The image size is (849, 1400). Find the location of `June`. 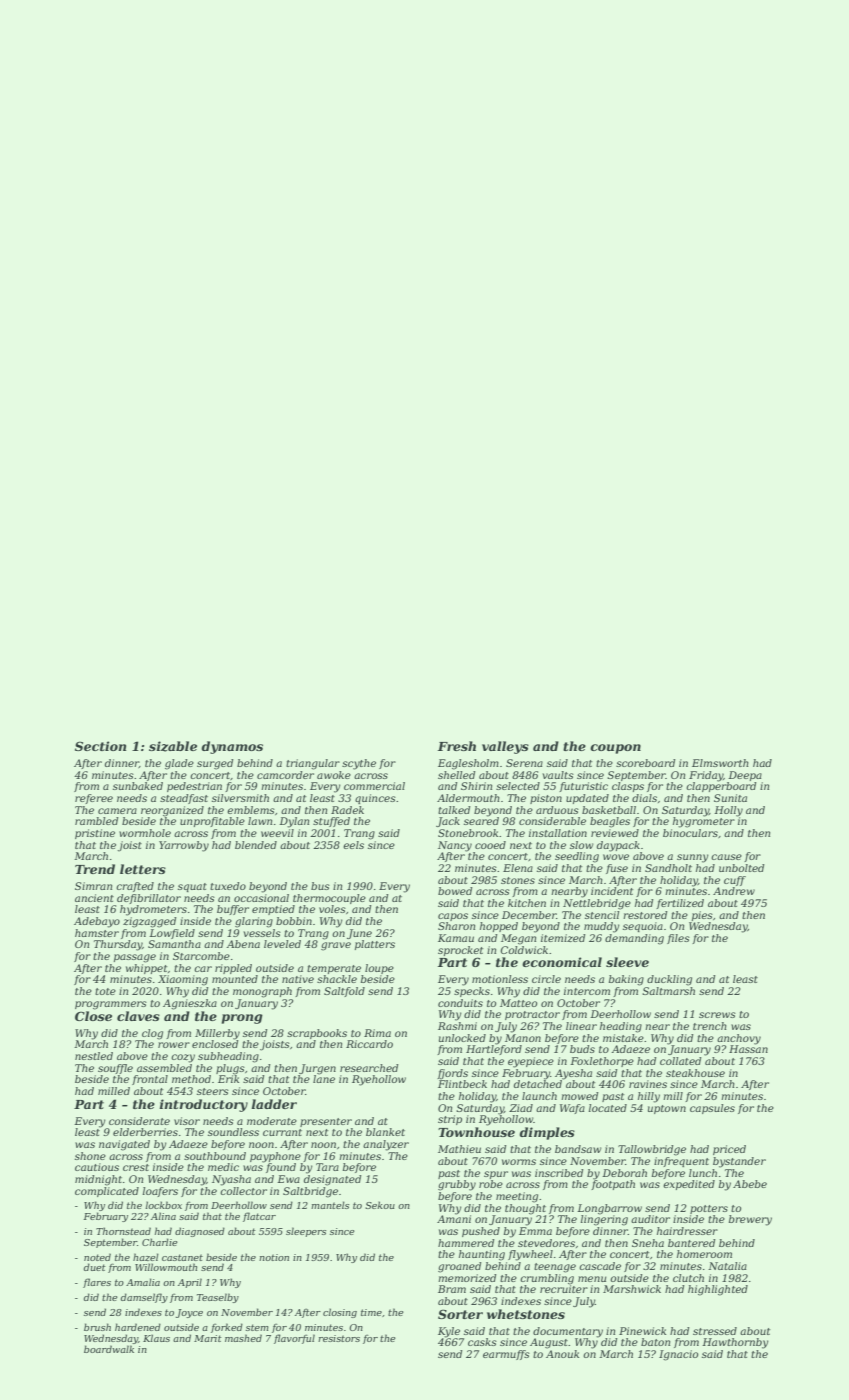

June is located at coordinates (359, 934).
